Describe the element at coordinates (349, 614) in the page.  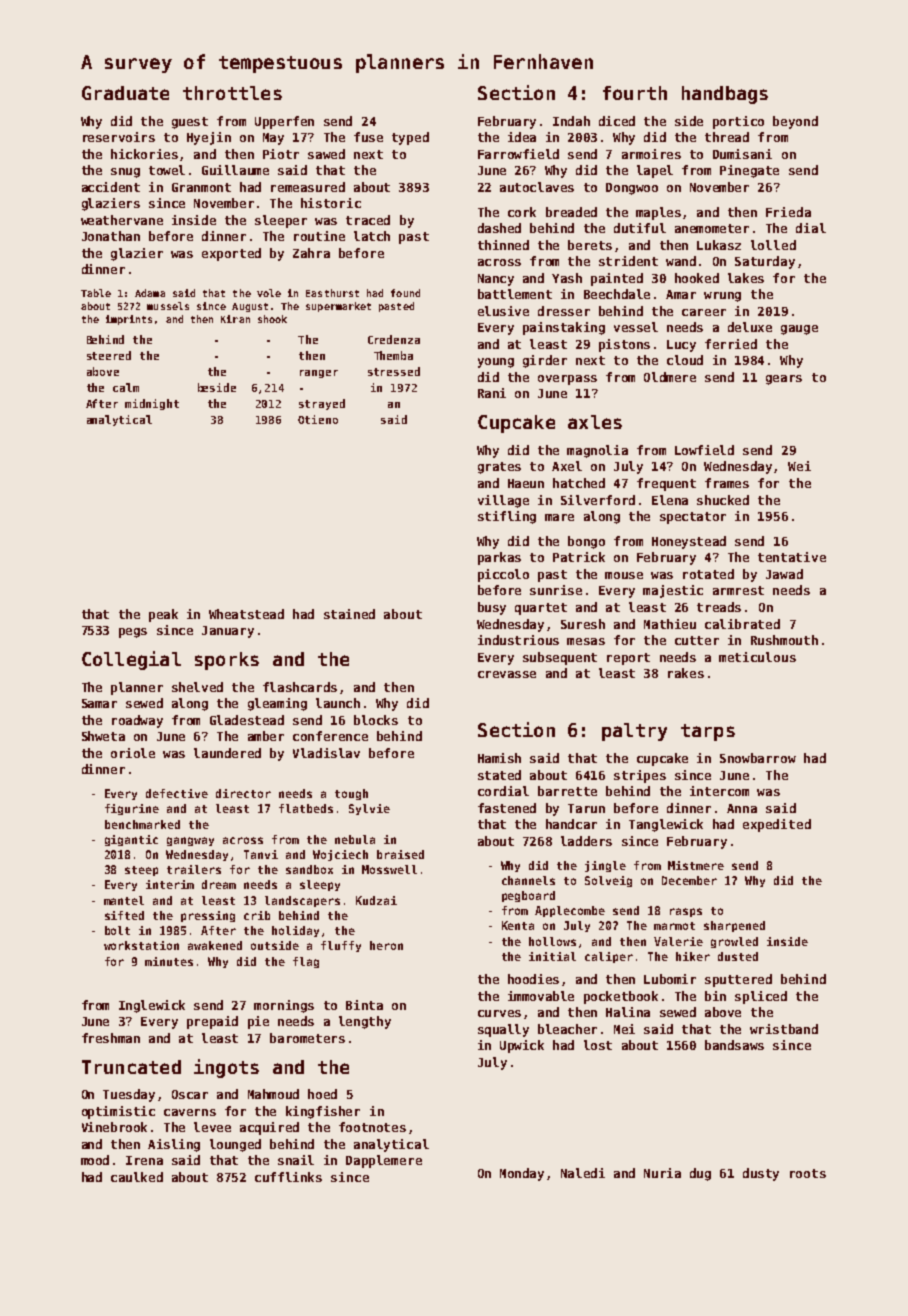
I see `stained` at that location.
